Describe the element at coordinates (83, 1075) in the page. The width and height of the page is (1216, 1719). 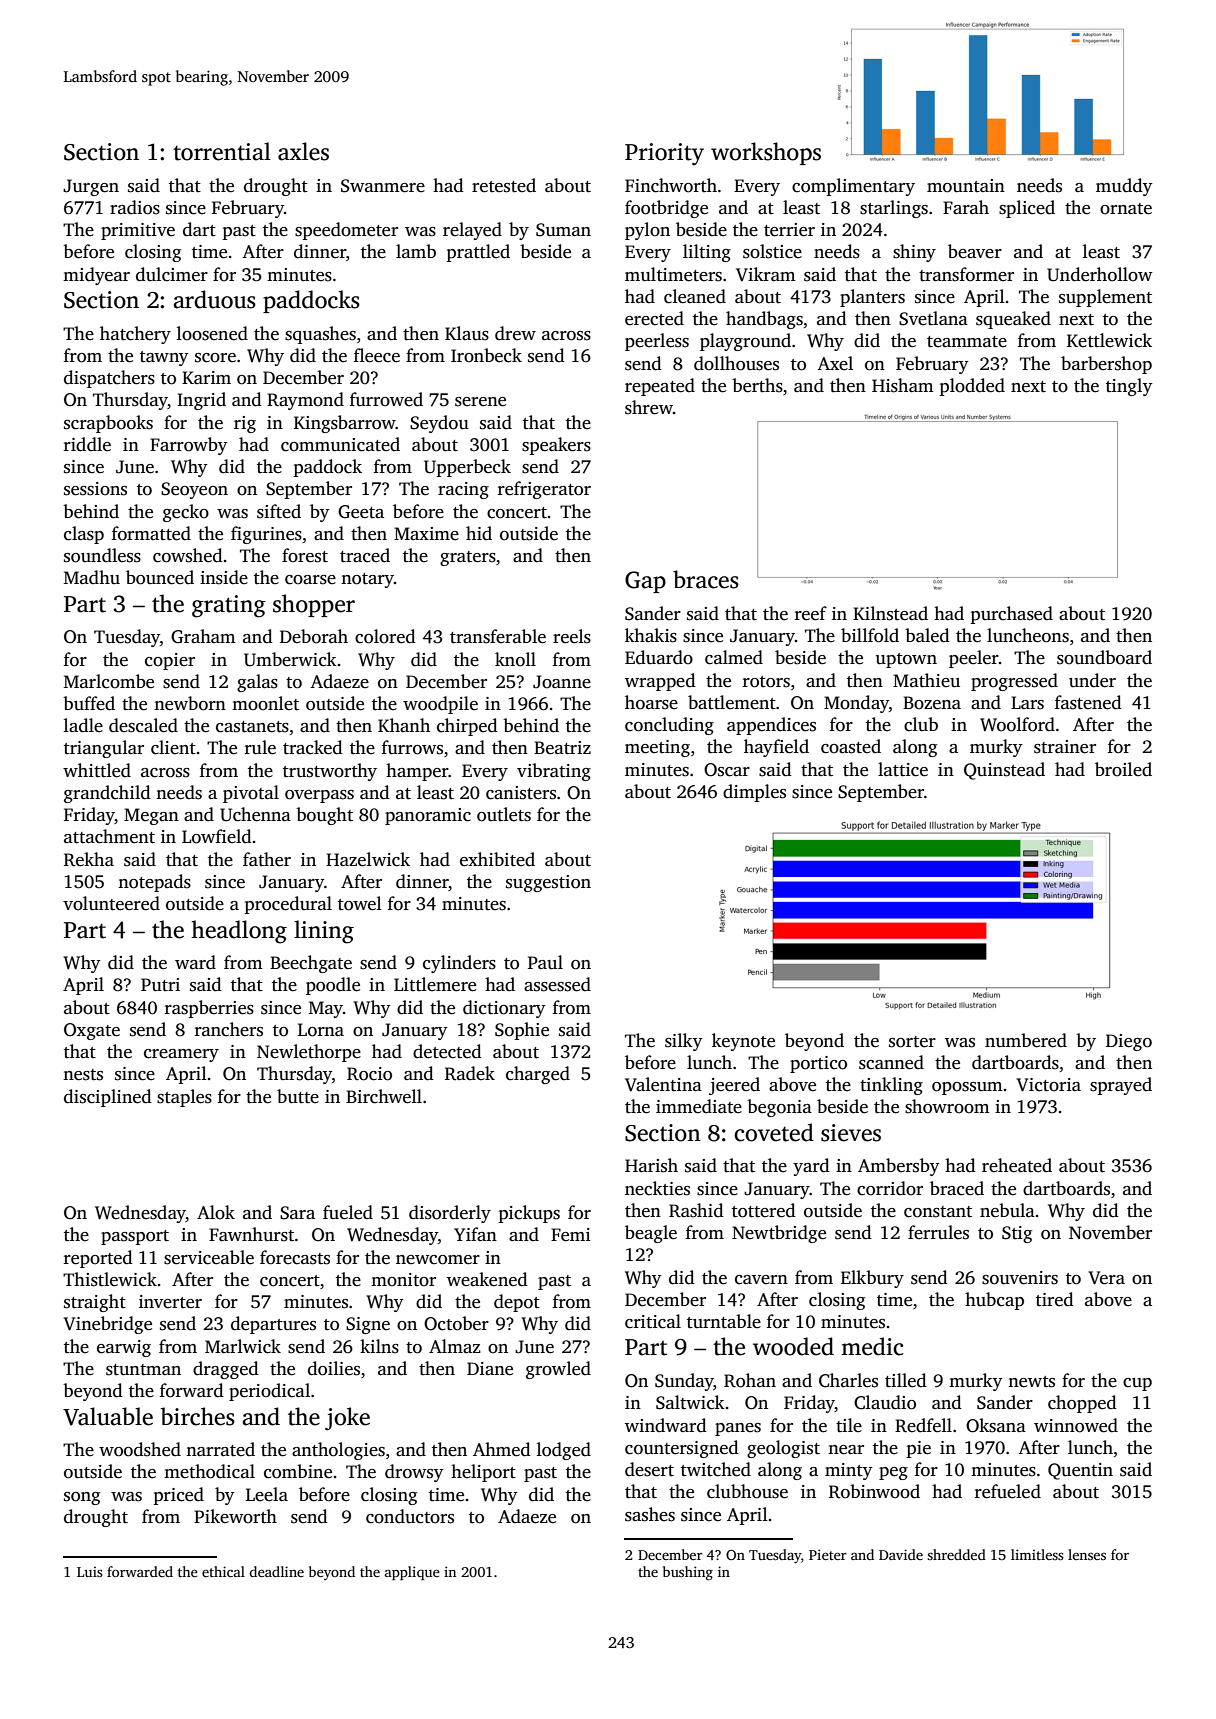
I see `nests` at that location.
